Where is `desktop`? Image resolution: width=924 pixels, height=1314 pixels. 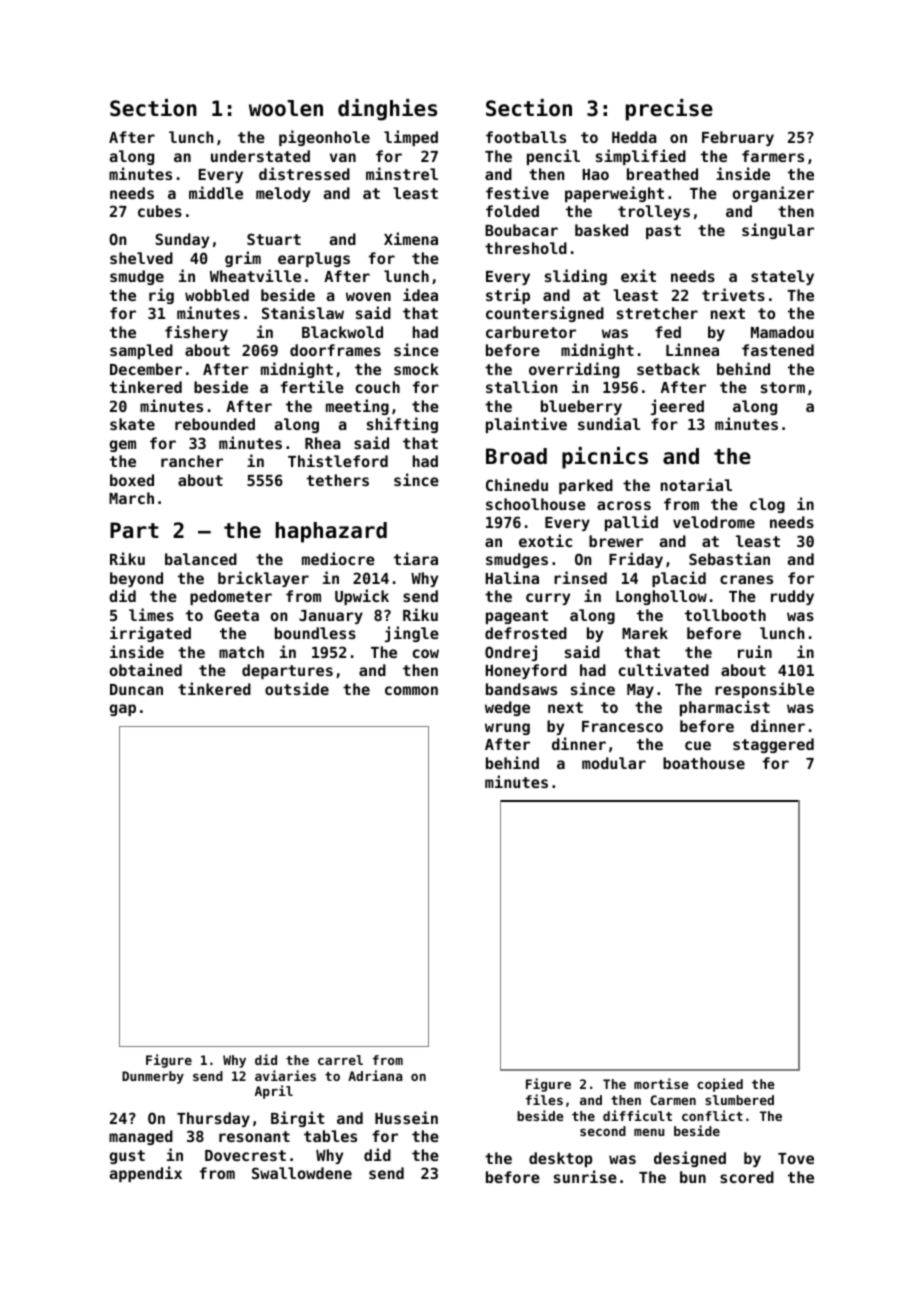 desktop is located at coordinates (560, 1159).
